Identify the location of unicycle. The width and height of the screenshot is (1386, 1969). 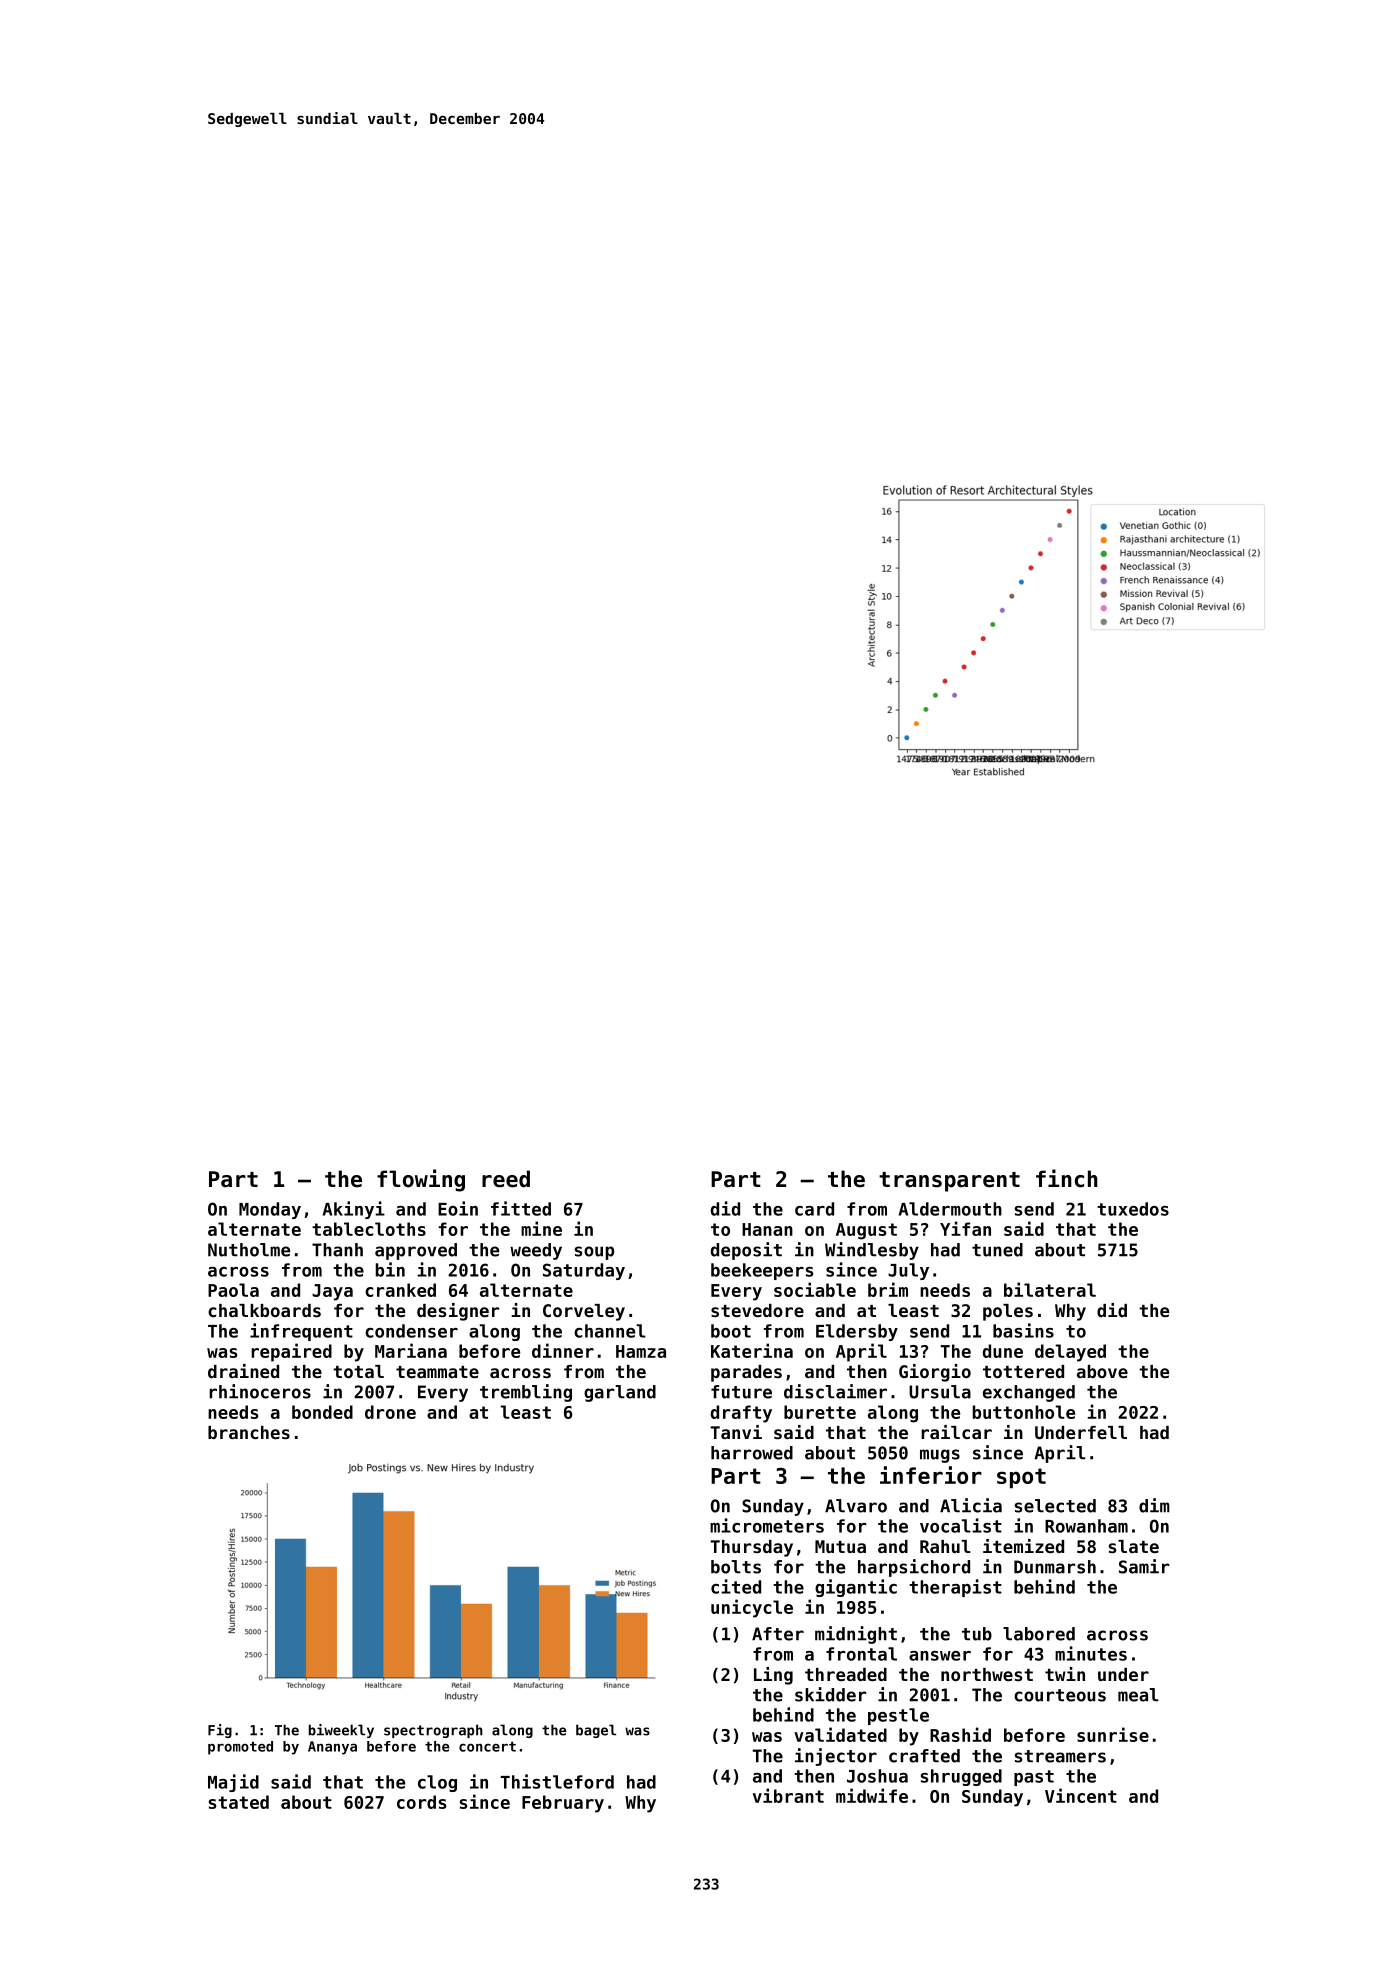
(752, 1608).
